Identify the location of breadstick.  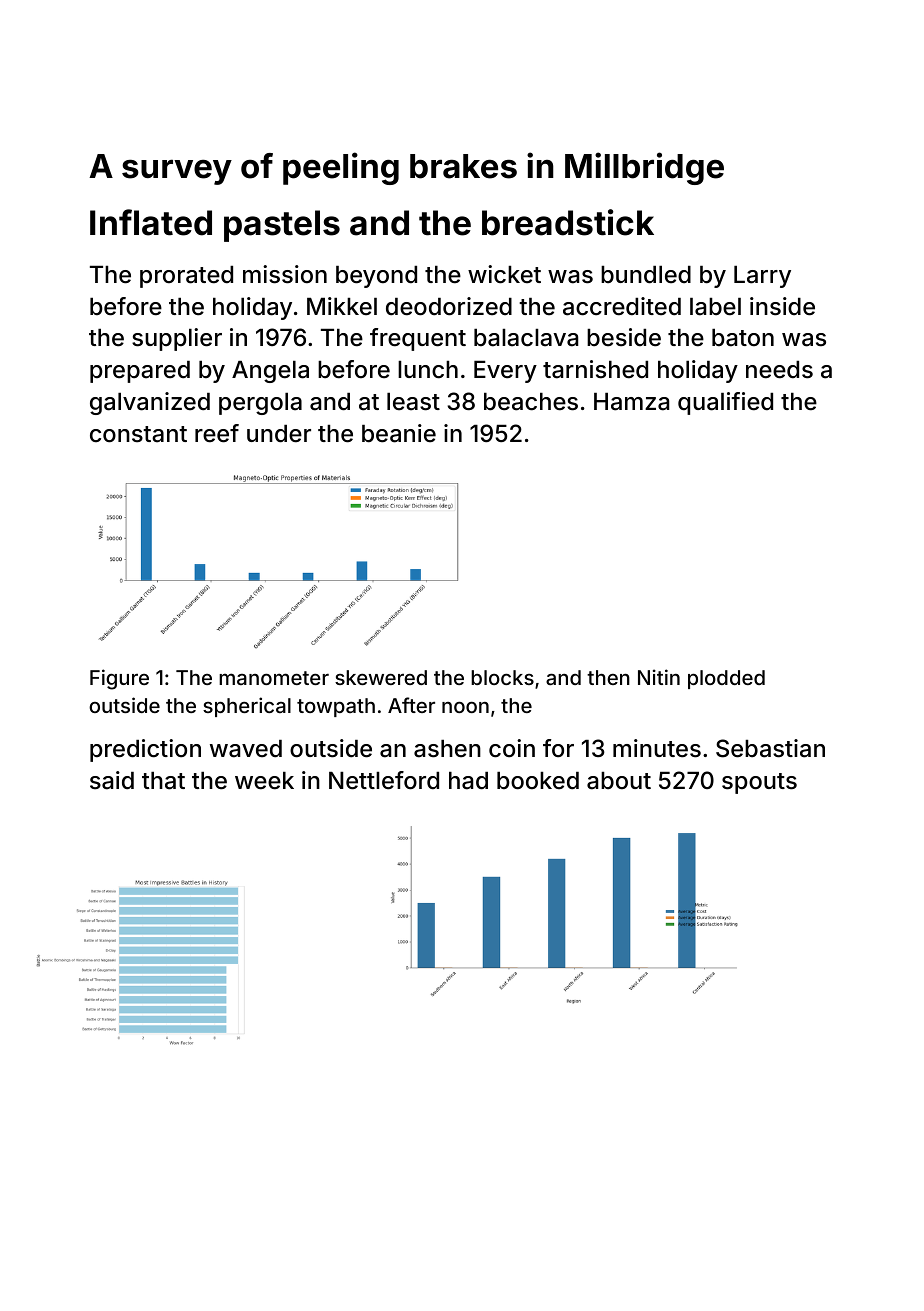
(568, 222).
